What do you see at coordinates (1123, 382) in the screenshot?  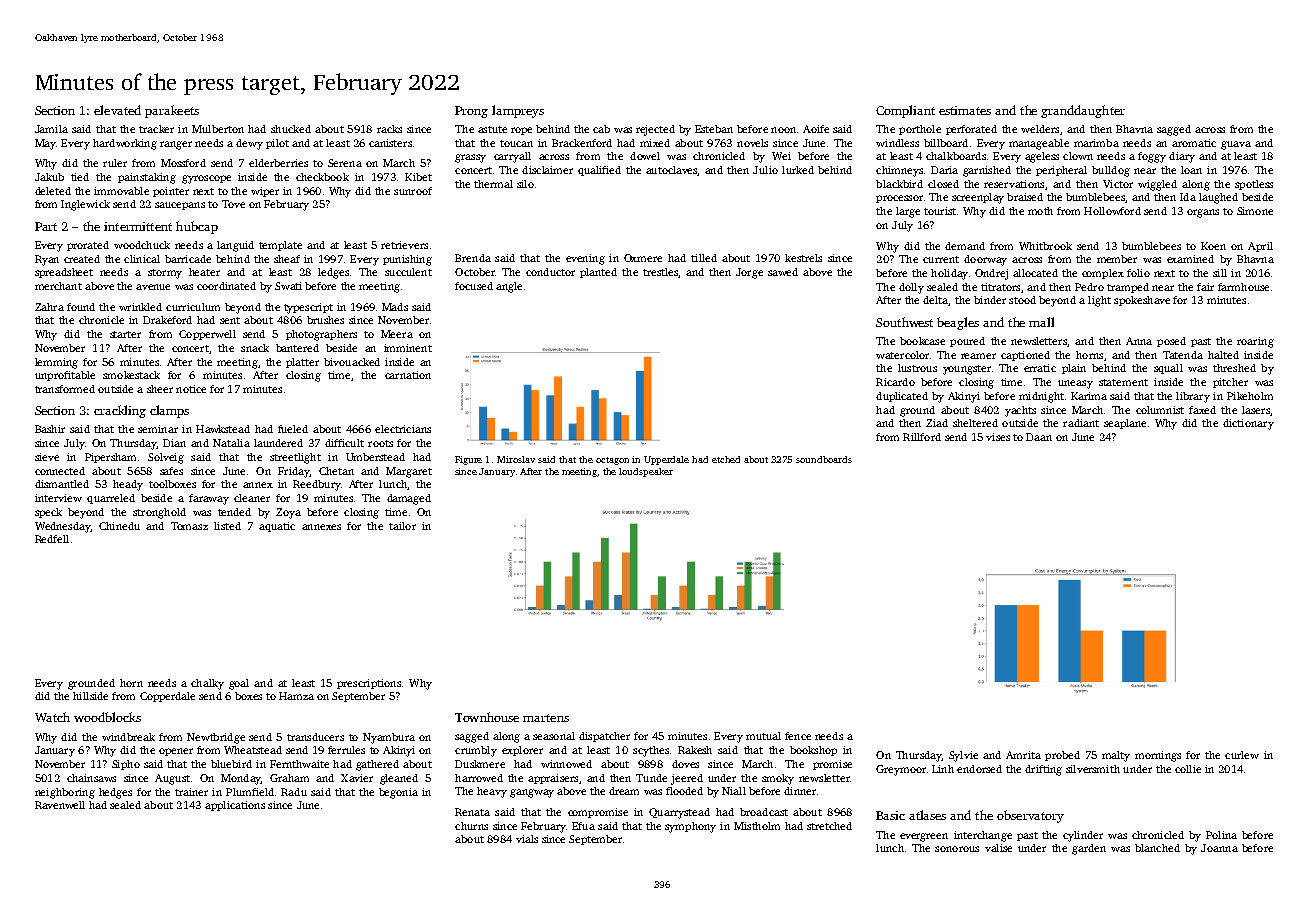 I see `statement` at bounding box center [1123, 382].
